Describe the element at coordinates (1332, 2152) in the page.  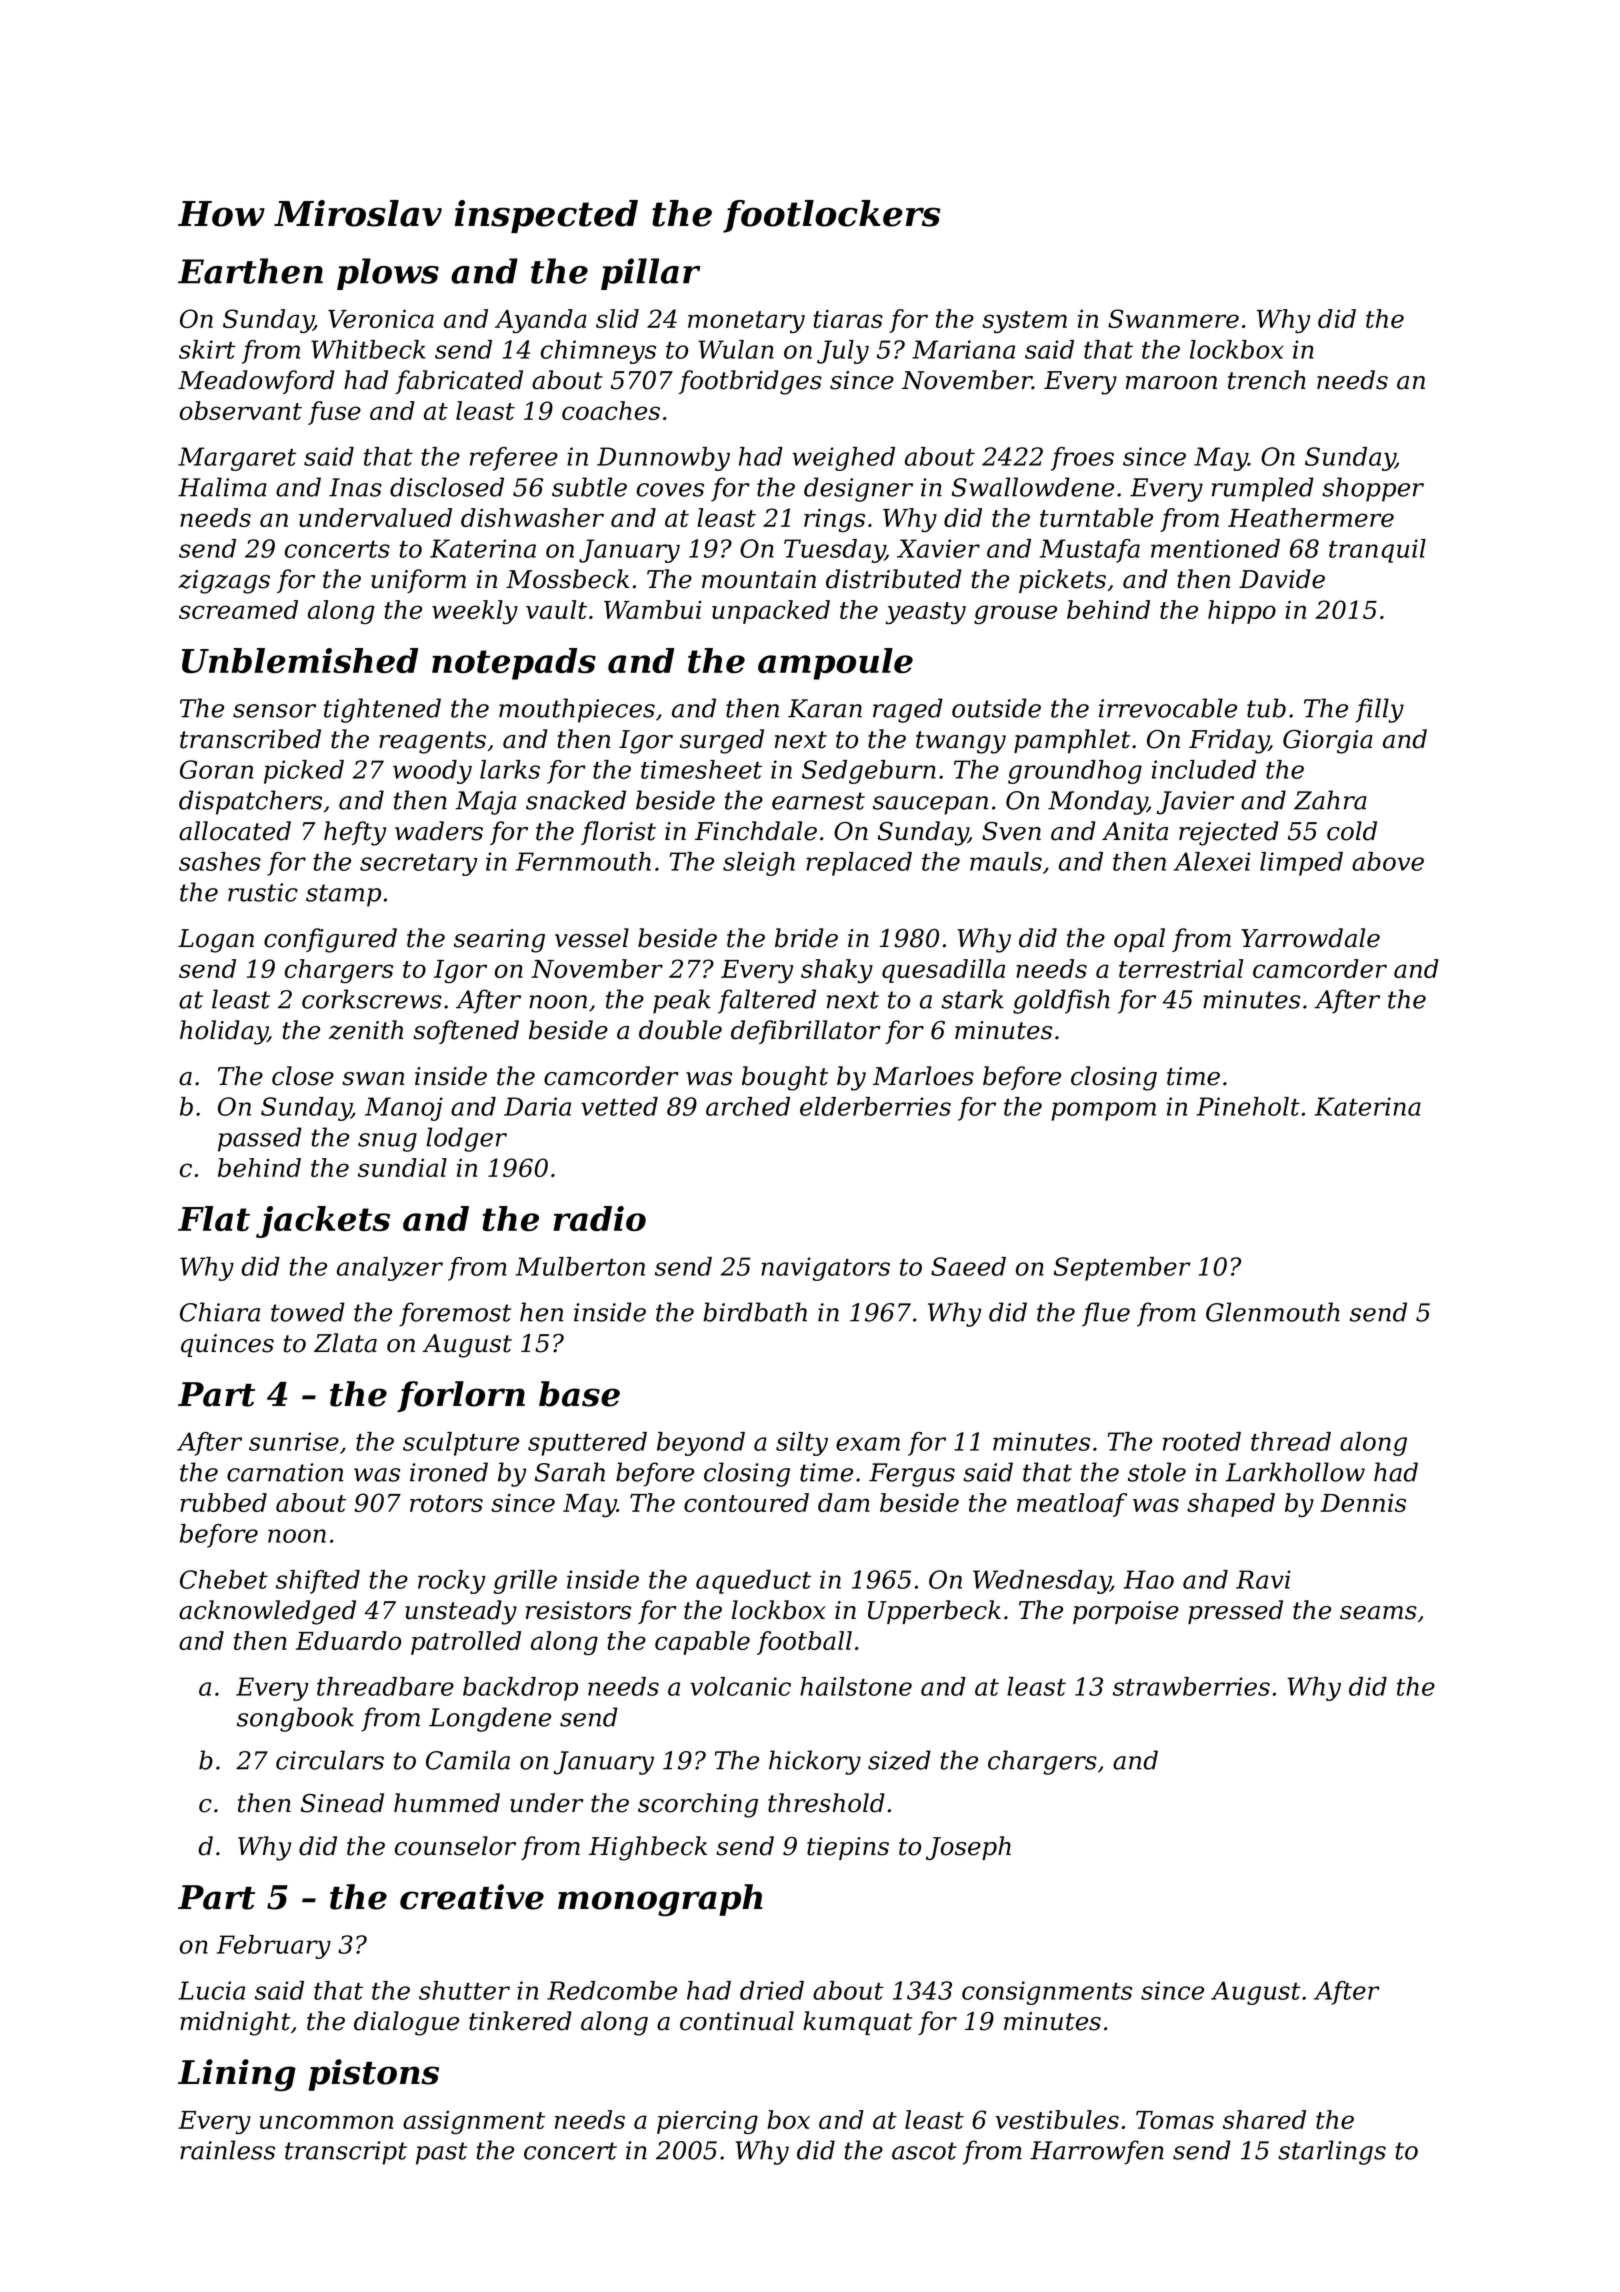
I see `starlings` at that location.
